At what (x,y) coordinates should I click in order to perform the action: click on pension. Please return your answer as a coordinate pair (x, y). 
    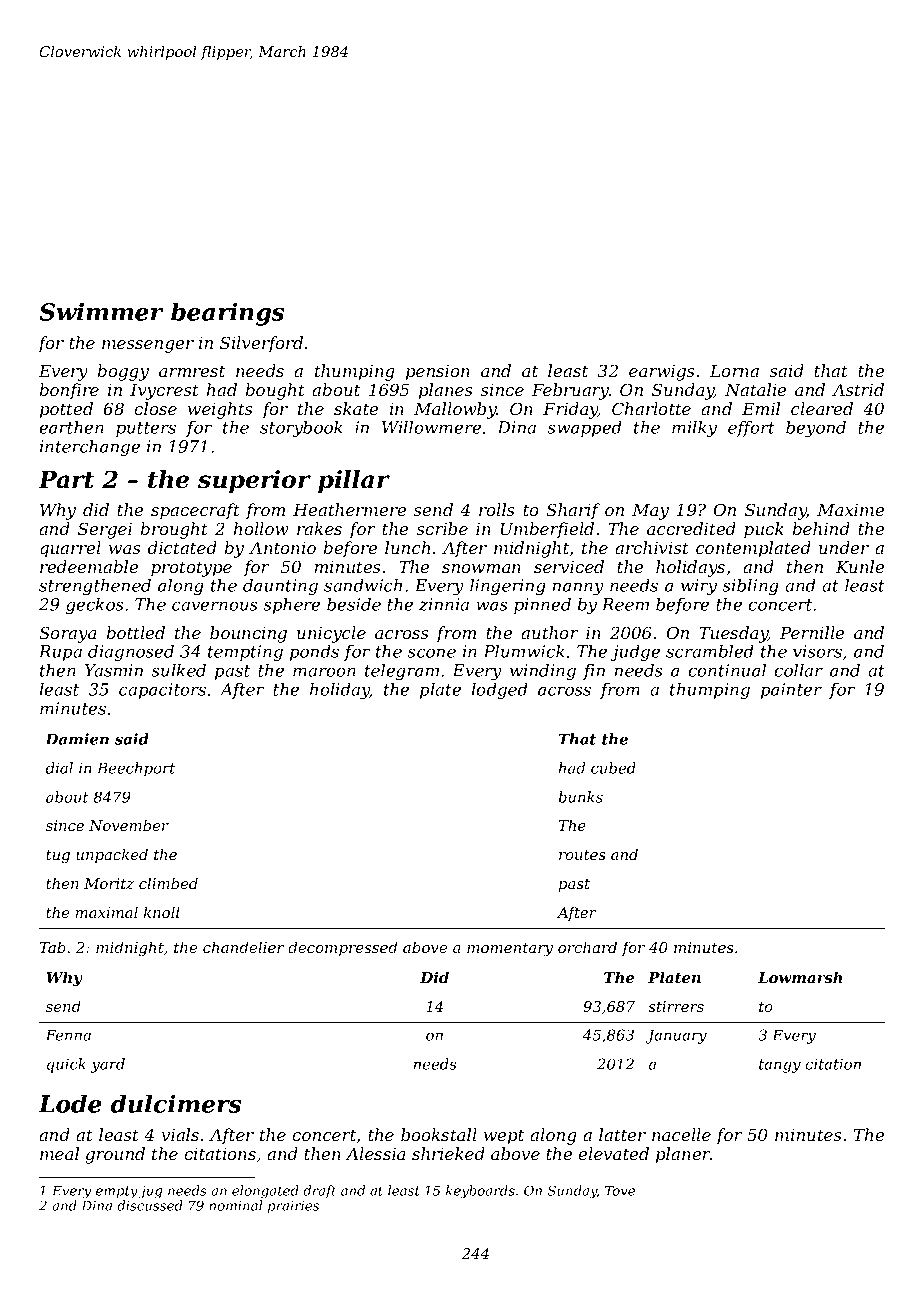
    Looking at the image, I should click on (438, 373).
